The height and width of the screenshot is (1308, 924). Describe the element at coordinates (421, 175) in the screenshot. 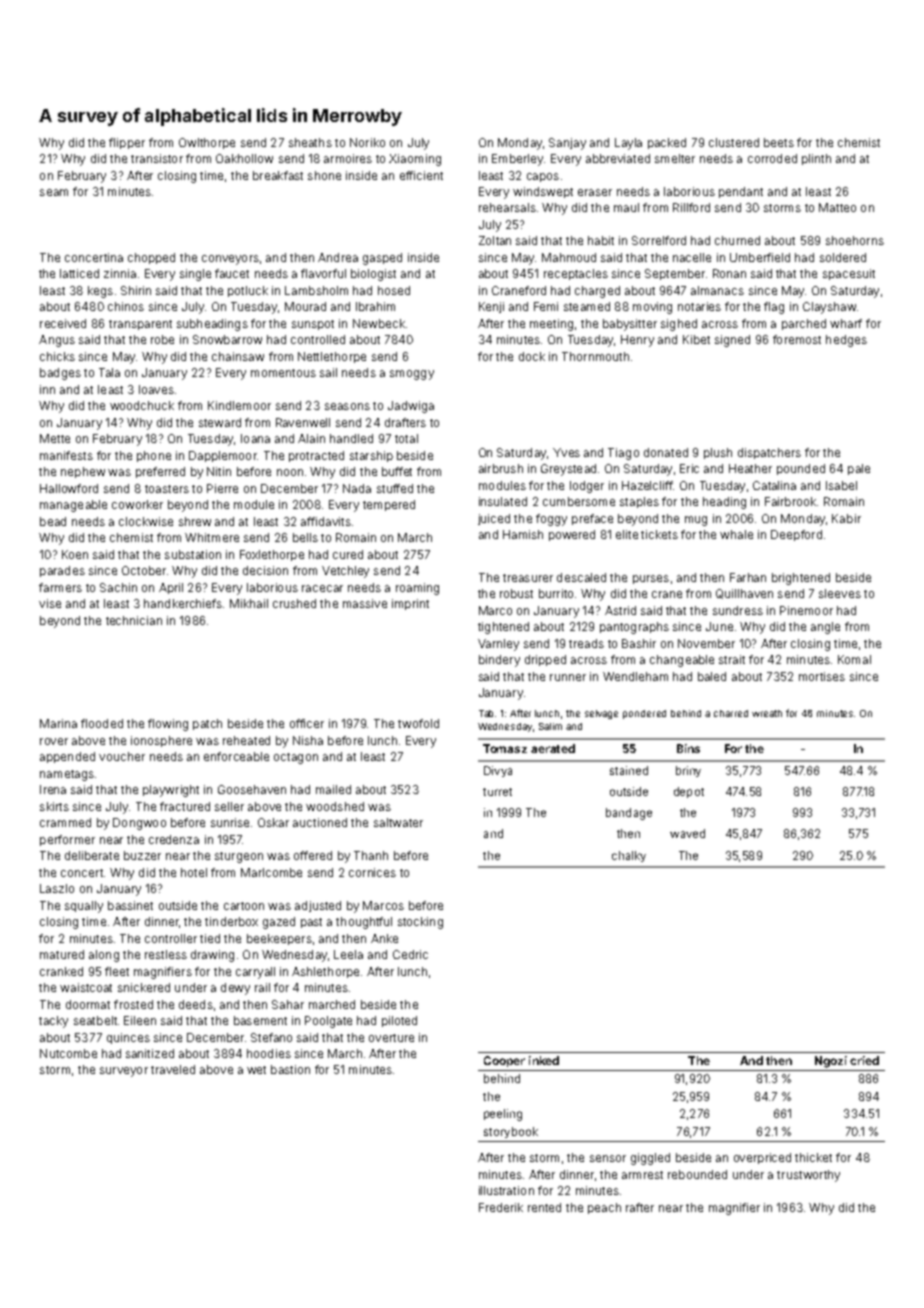

I see `efficient` at that location.
